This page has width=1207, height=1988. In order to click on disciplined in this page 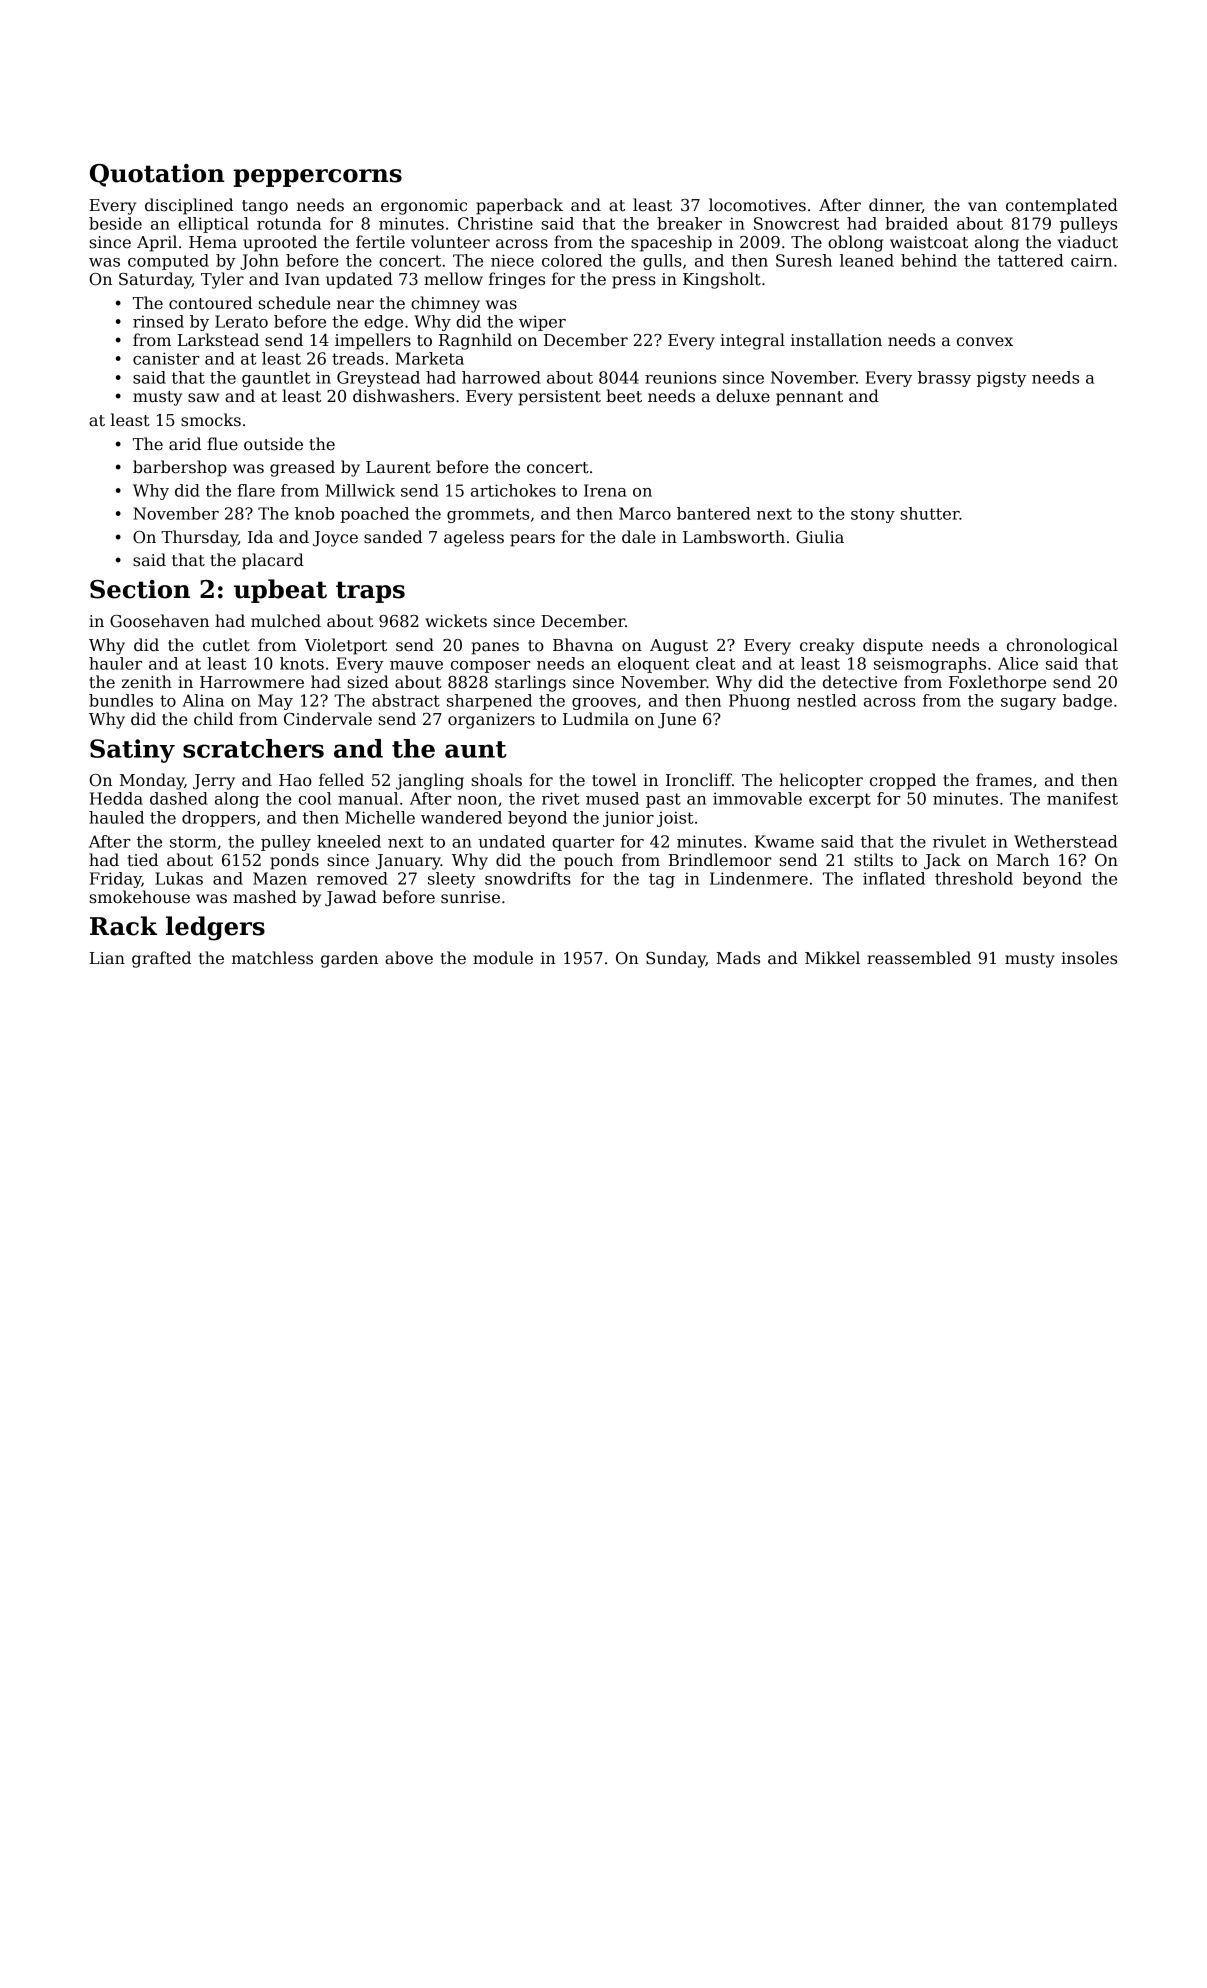, I will do `click(189, 206)`.
